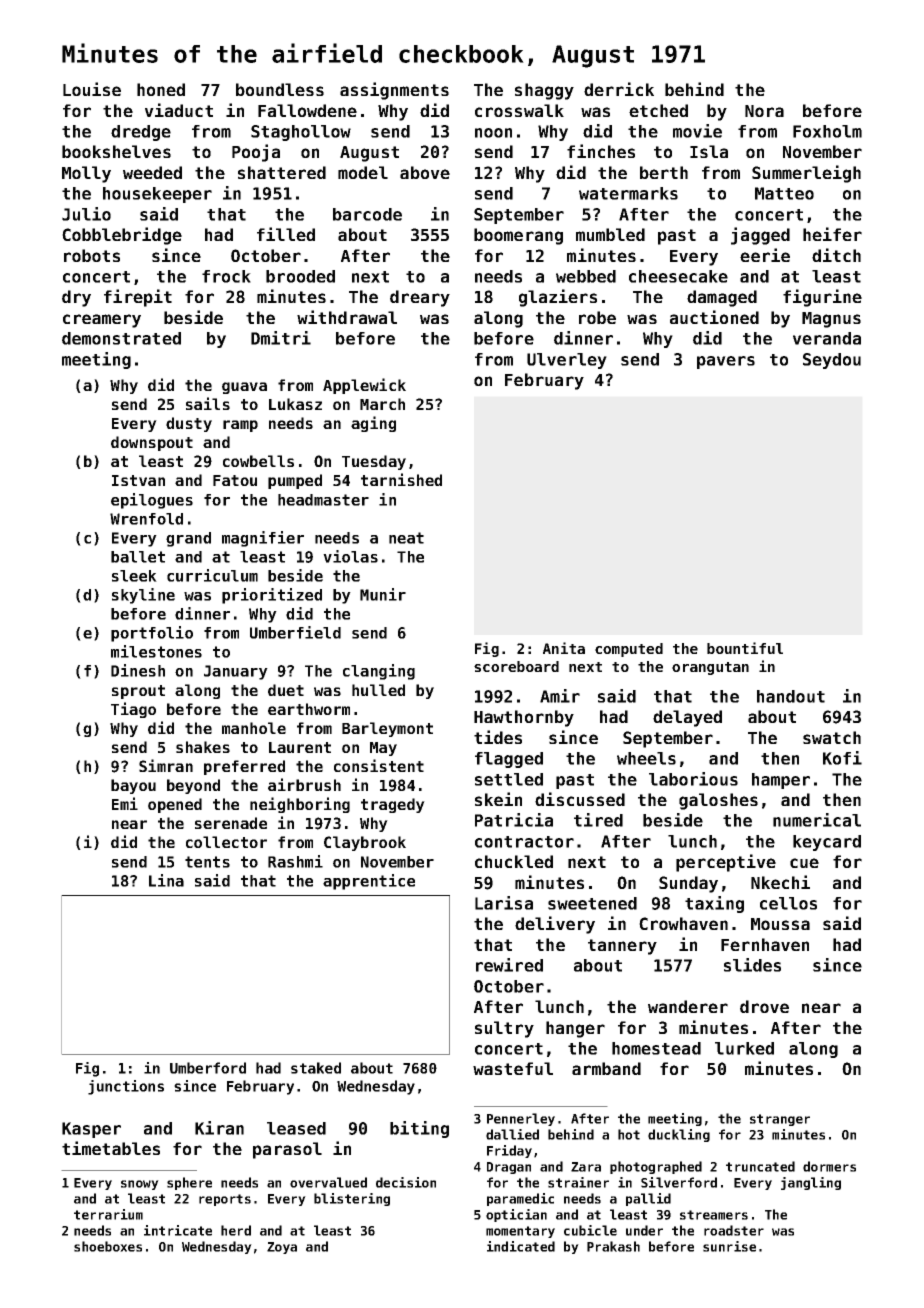  I want to click on Fatou, so click(235, 480).
